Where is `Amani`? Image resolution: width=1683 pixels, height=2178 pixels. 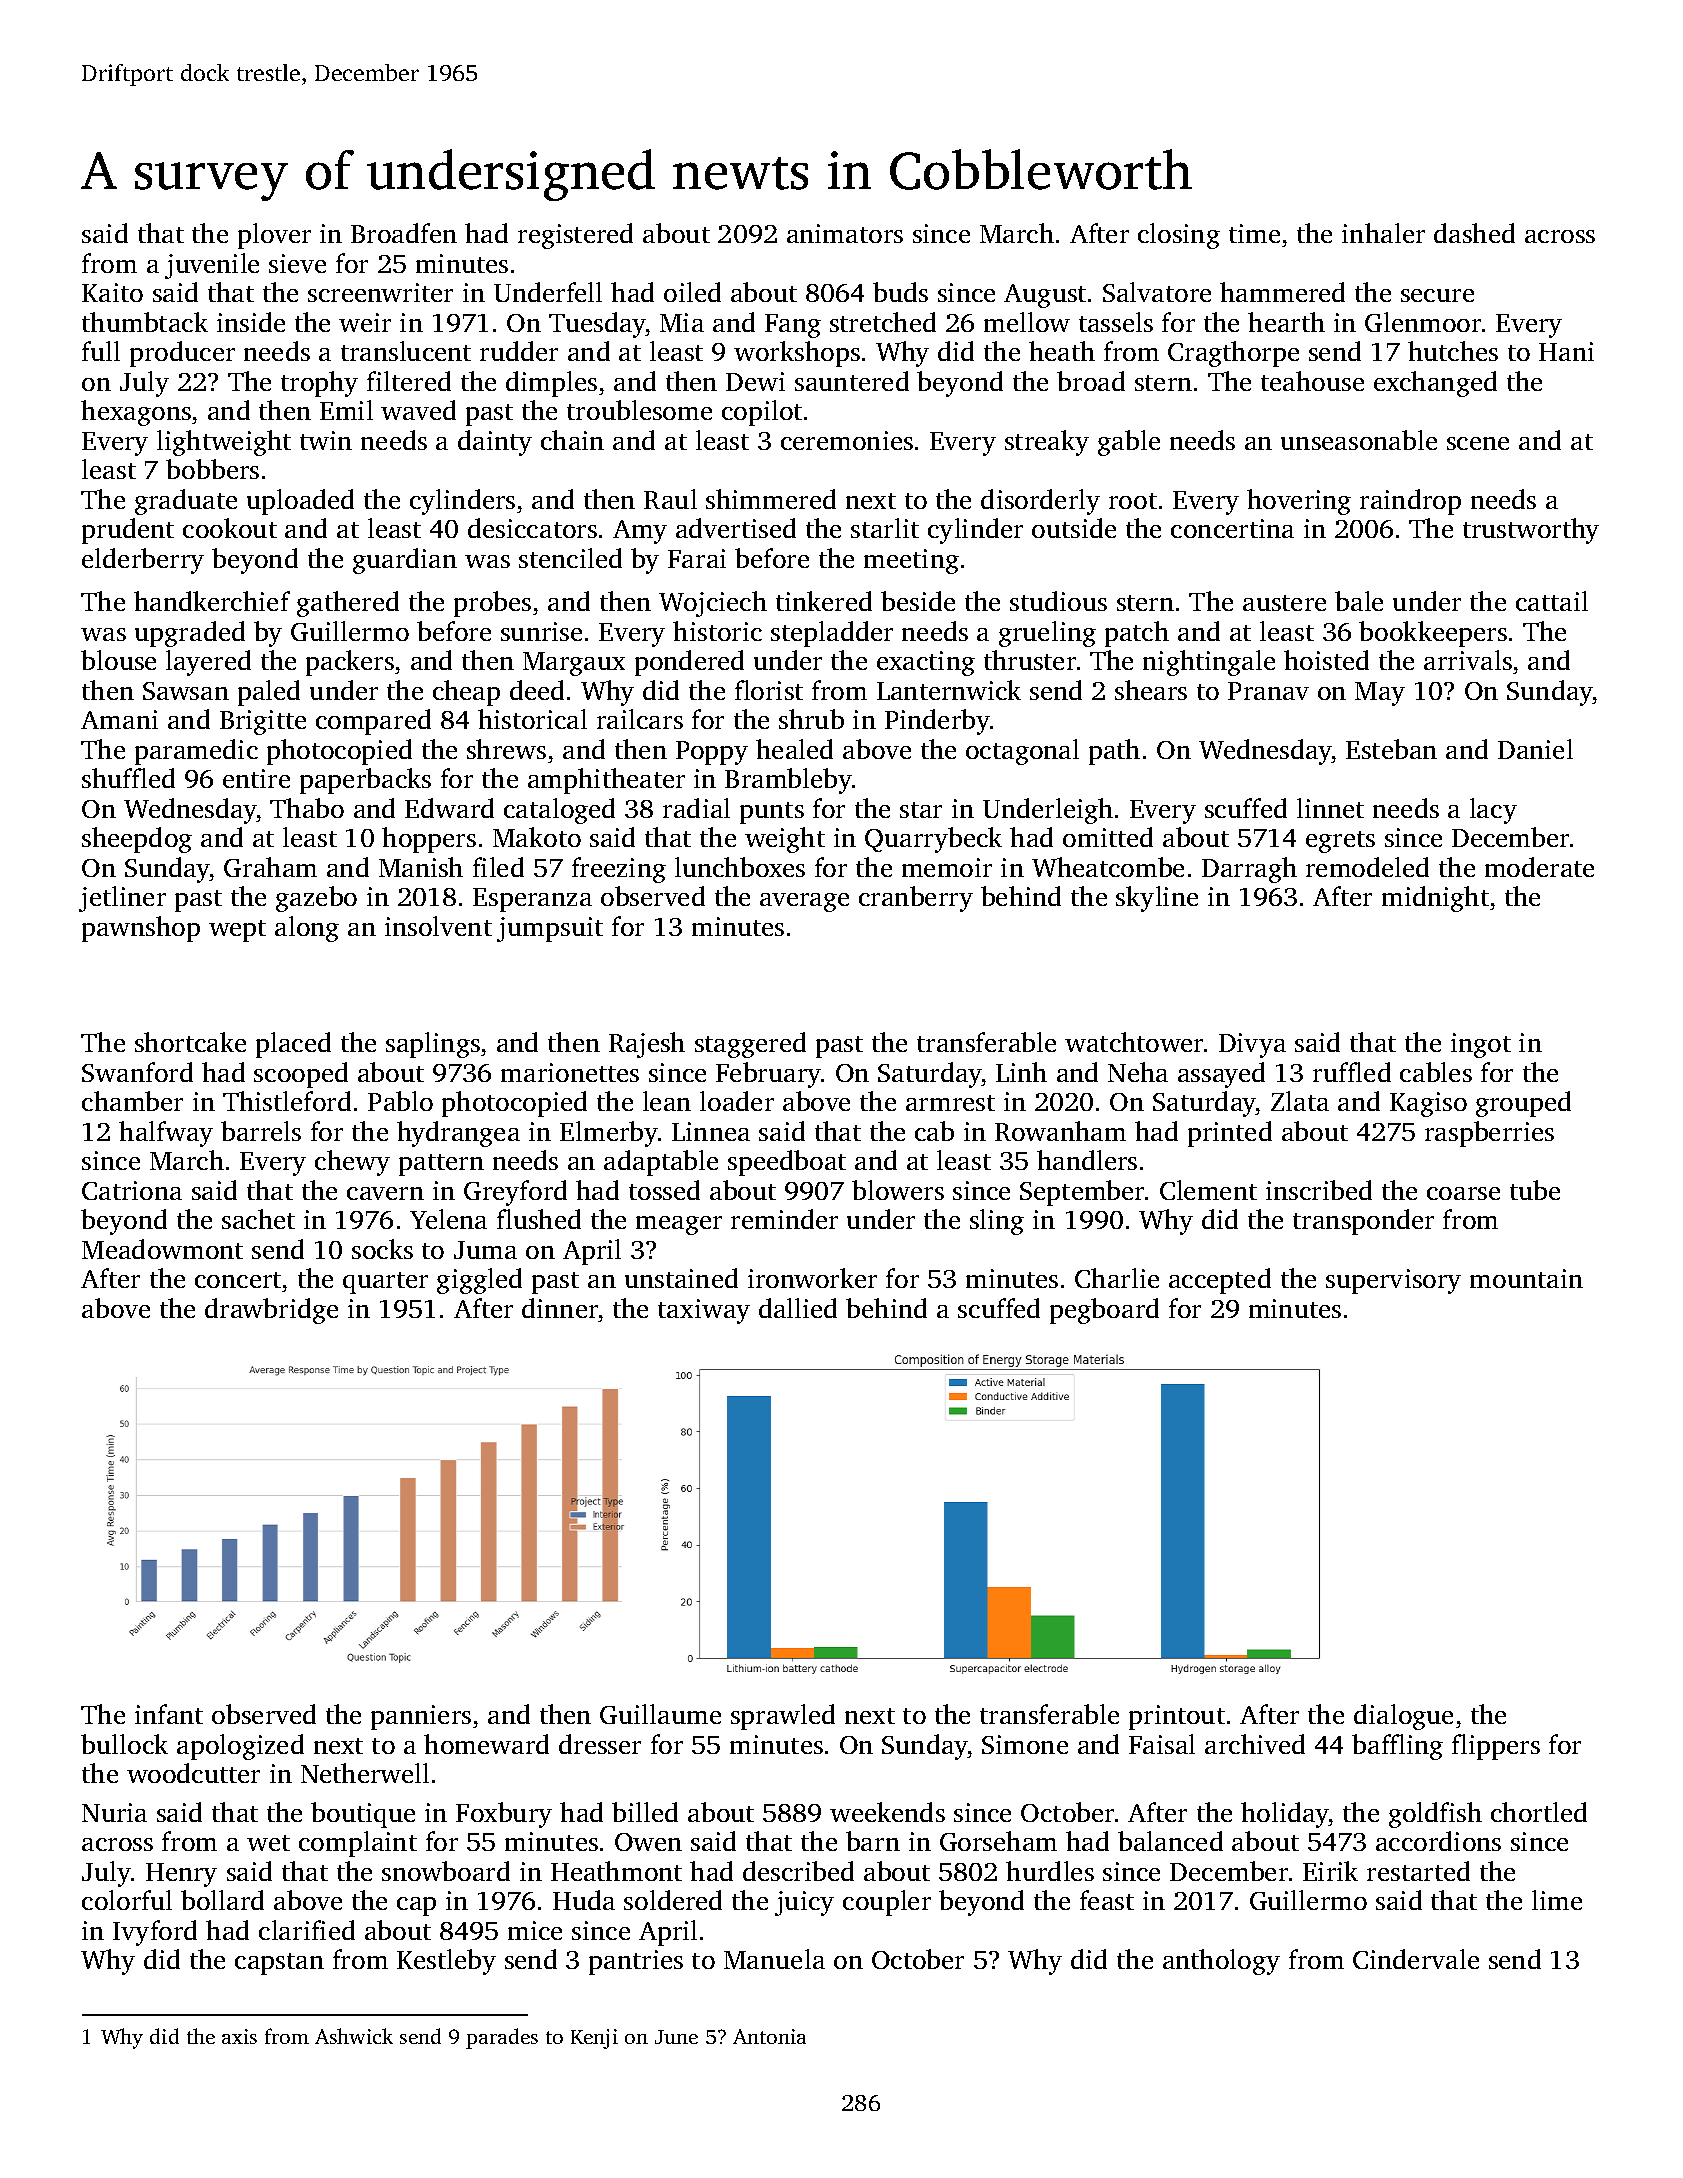 Amani is located at coordinates (119, 719).
